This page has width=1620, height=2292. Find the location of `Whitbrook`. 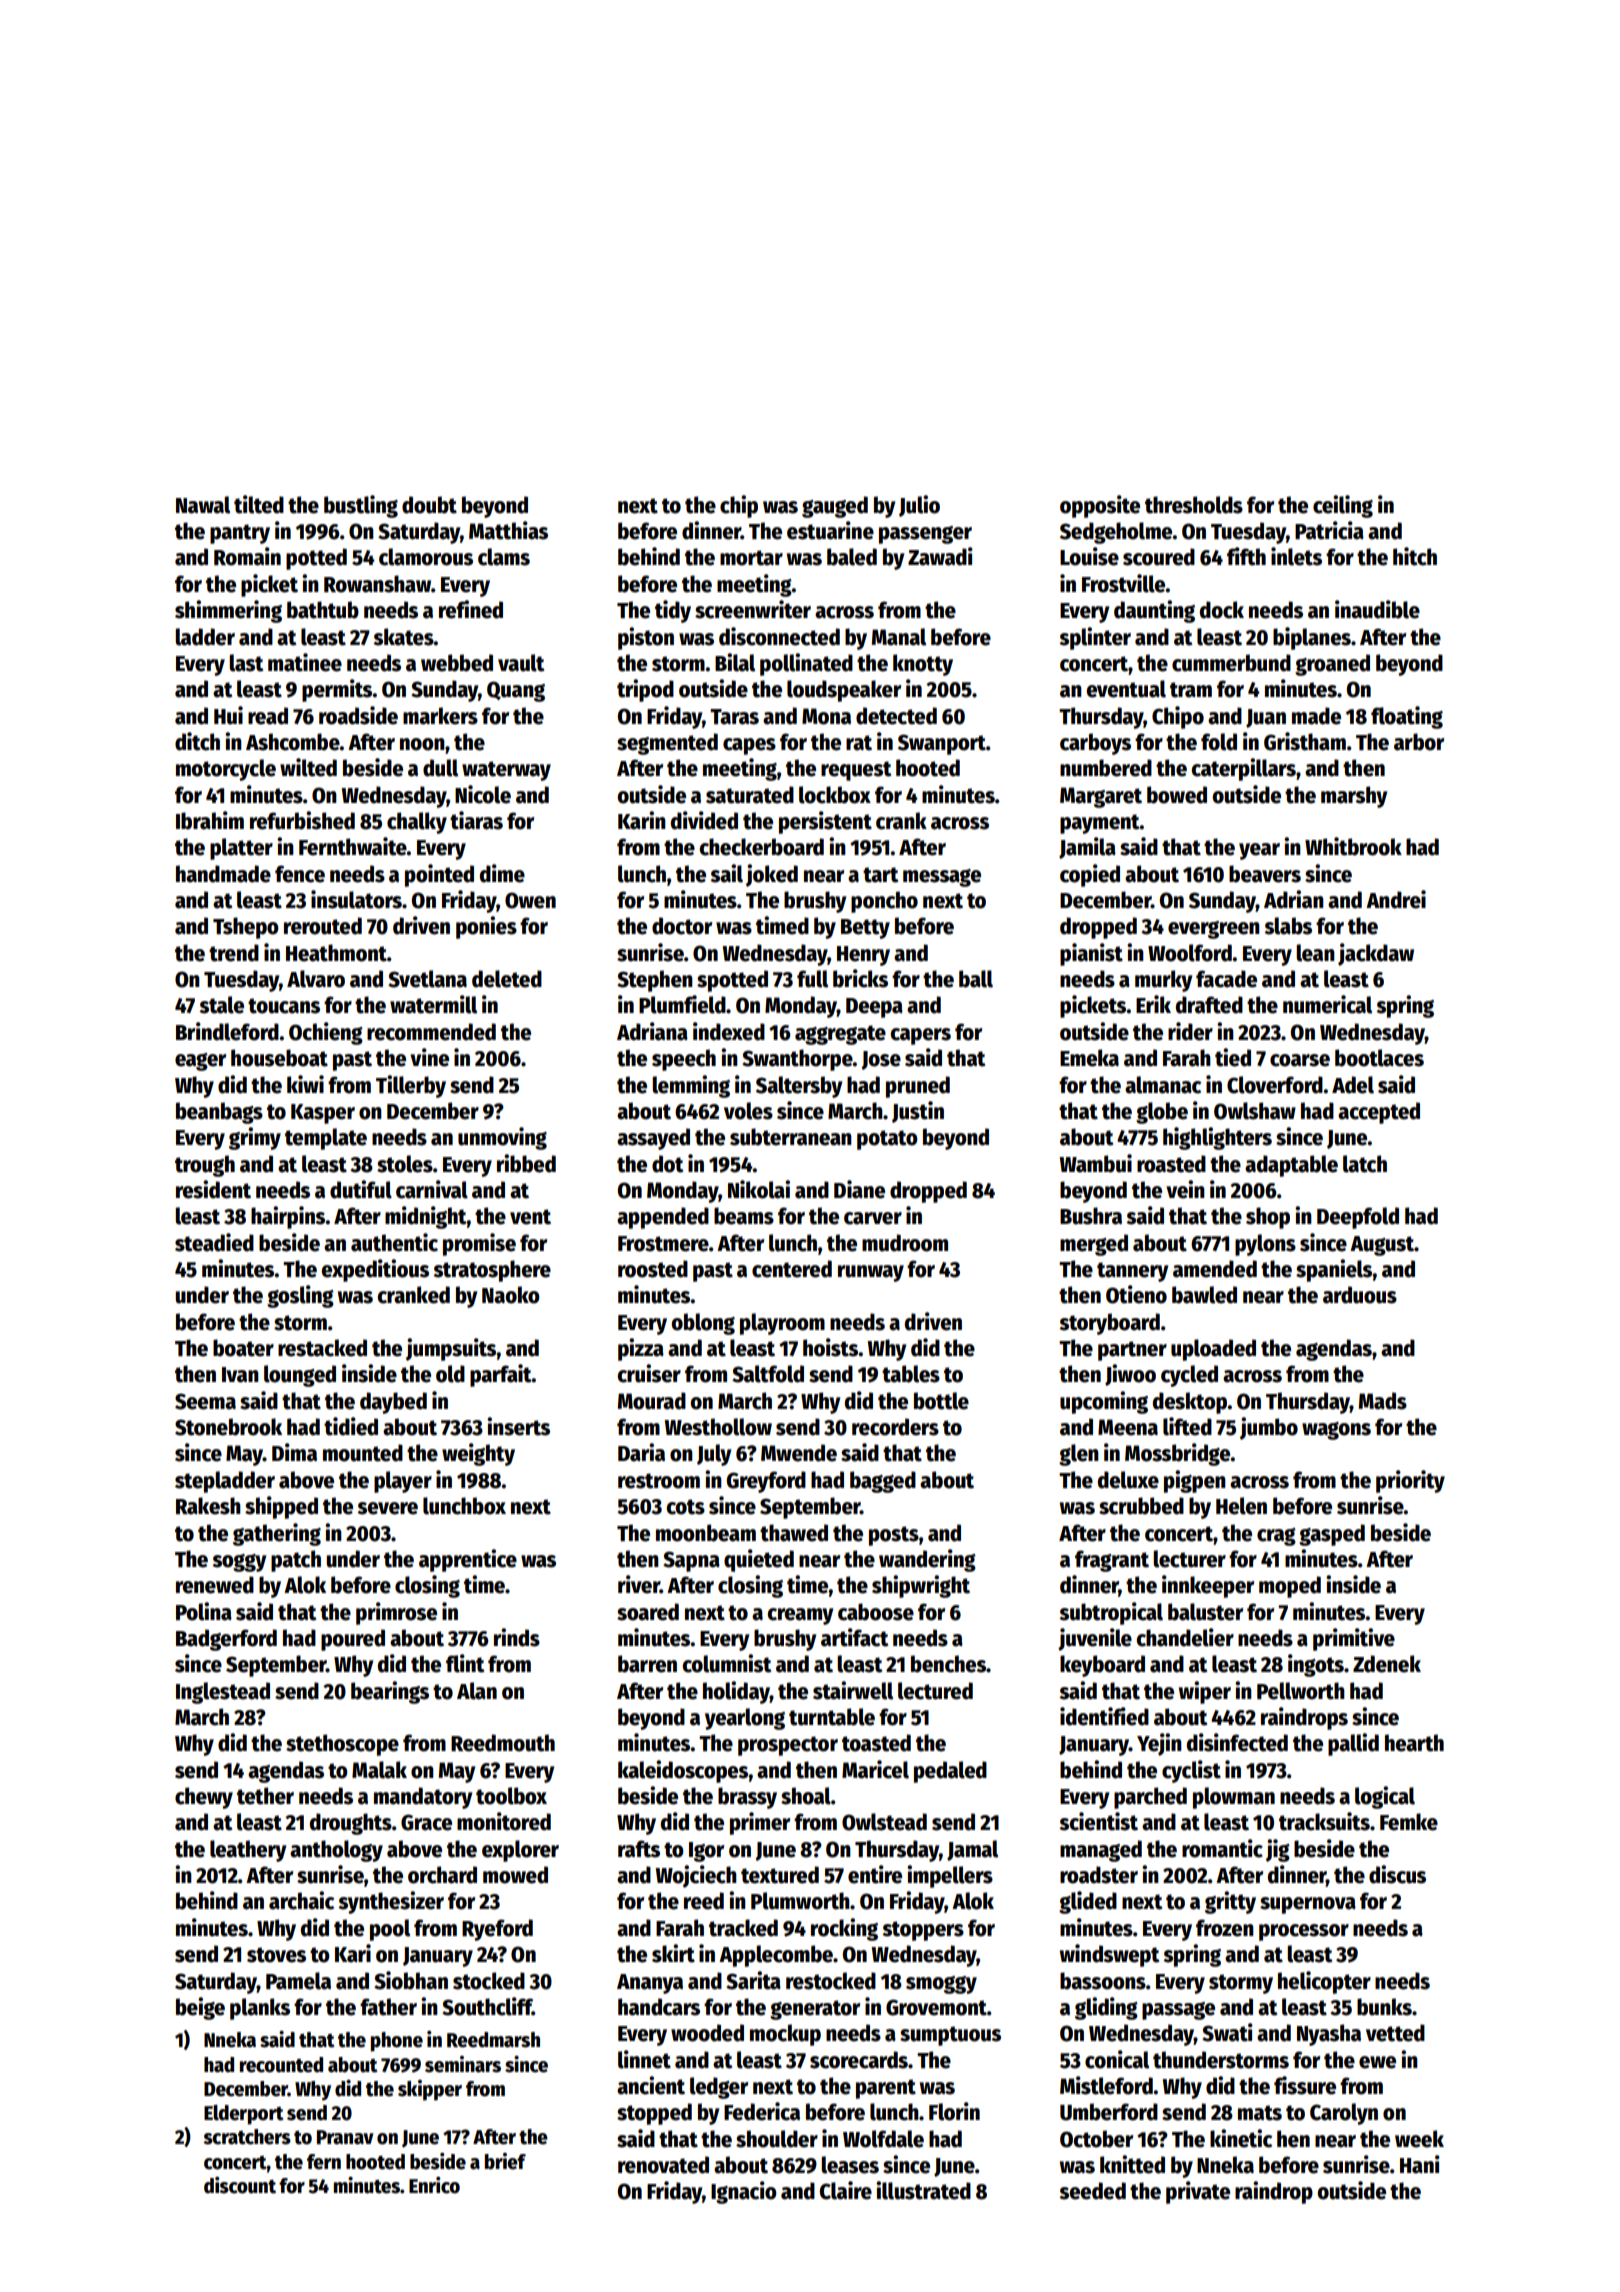

Whitbrook is located at coordinates (1353, 846).
